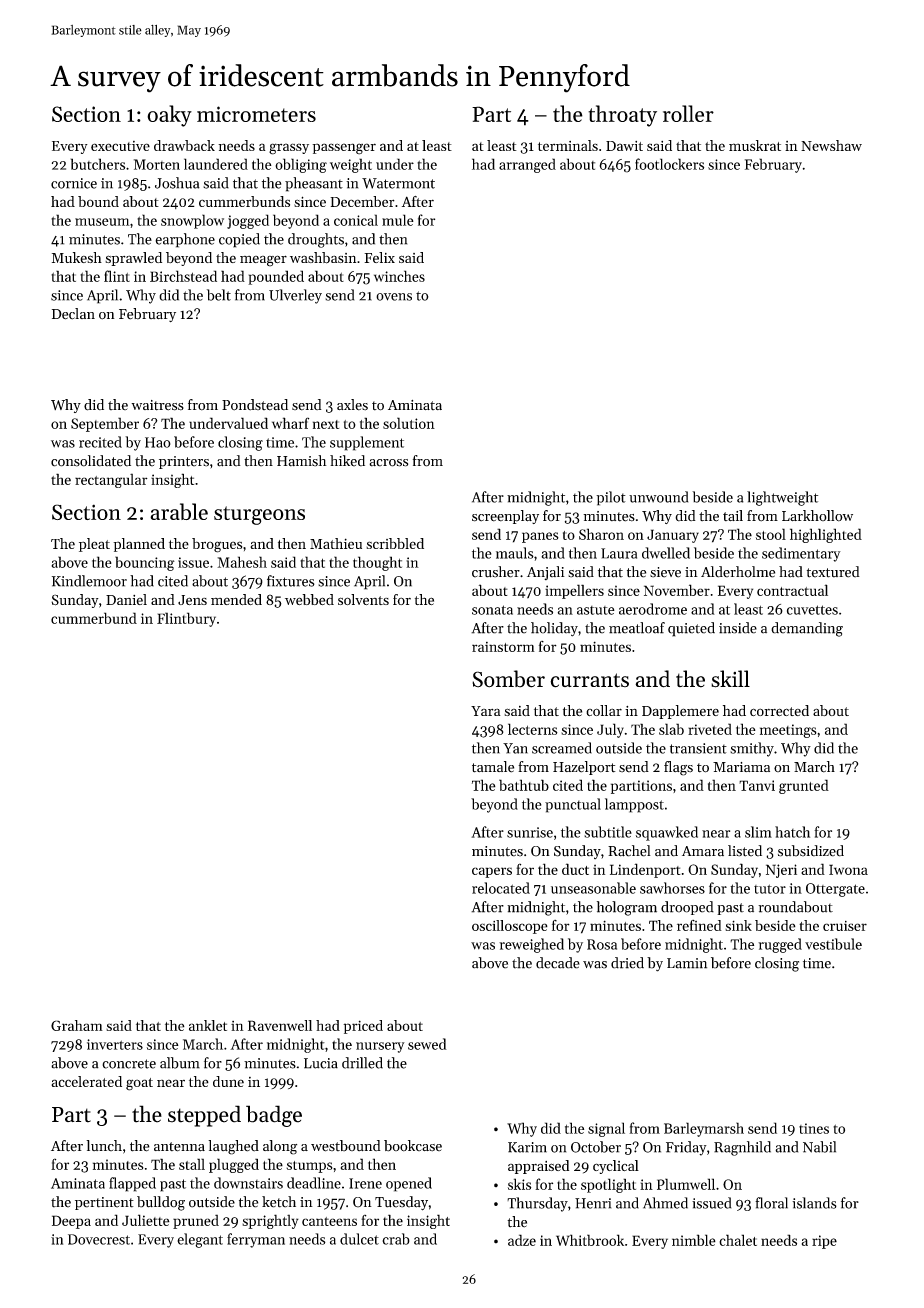 This page has height=1308, width=924. What do you see at coordinates (208, 1025) in the page?
I see `anklet` at bounding box center [208, 1025].
